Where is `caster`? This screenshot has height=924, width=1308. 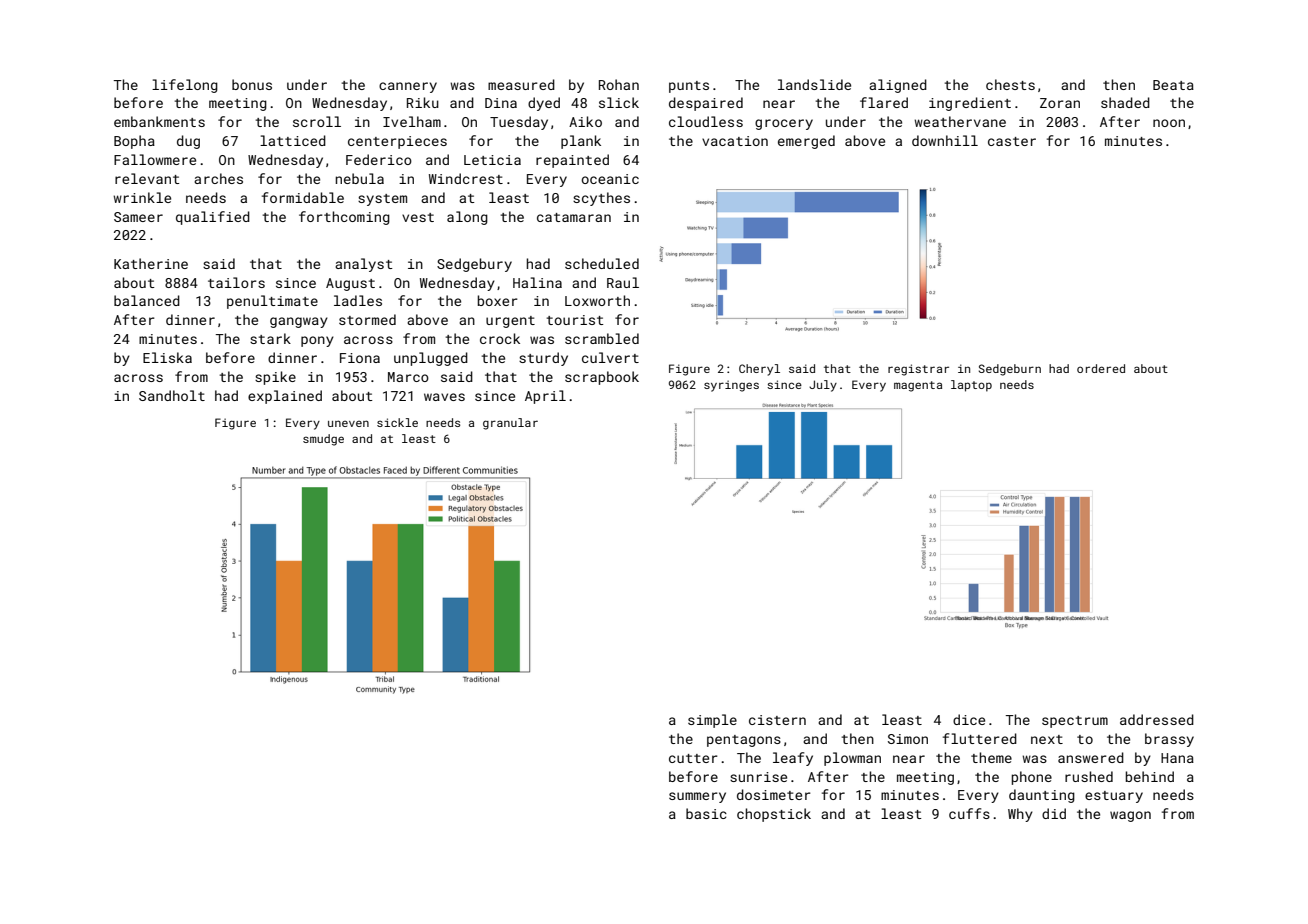
caster is located at coordinates (1012, 141).
